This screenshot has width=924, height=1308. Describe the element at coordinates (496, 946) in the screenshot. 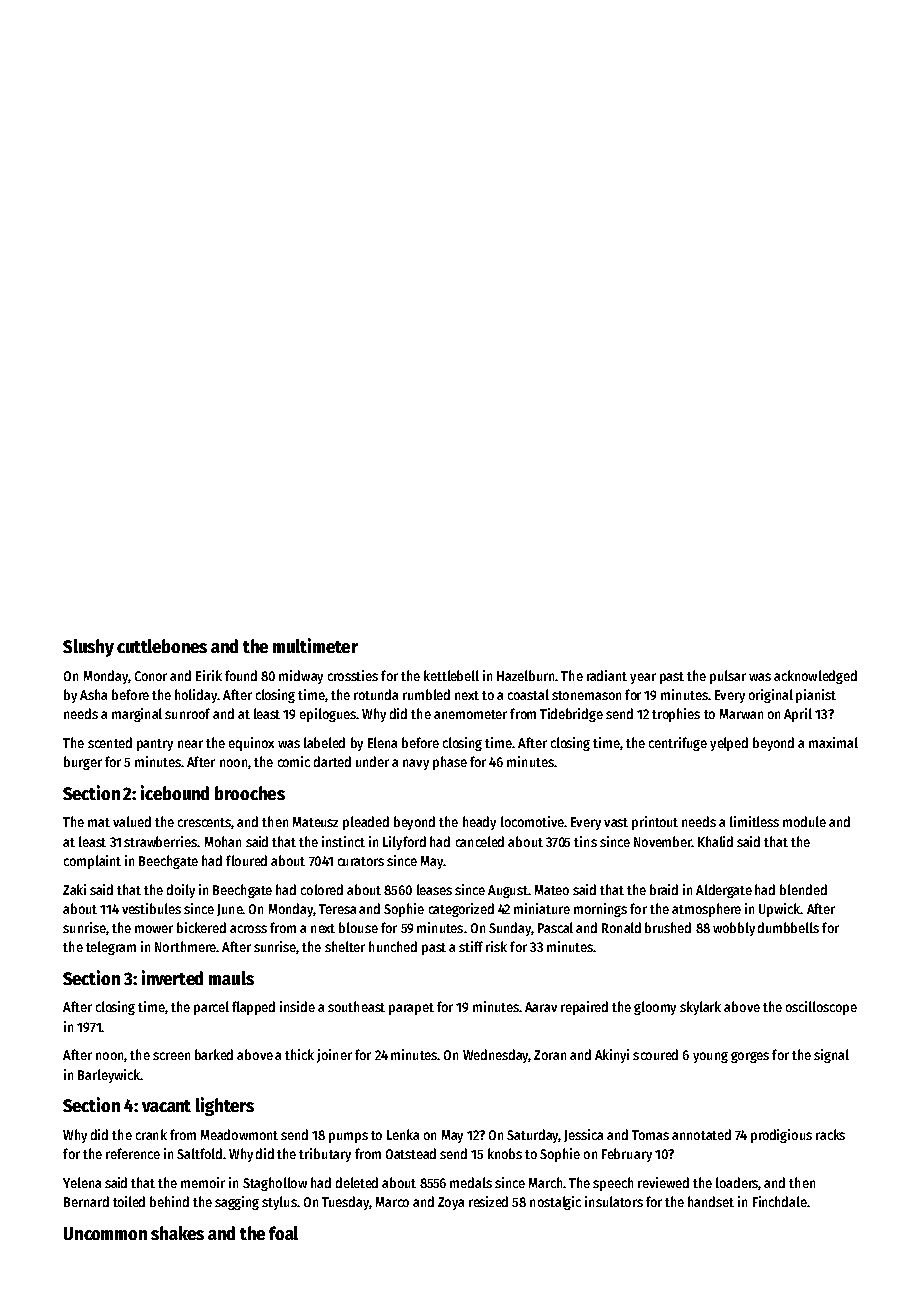

I see `risk` at that location.
